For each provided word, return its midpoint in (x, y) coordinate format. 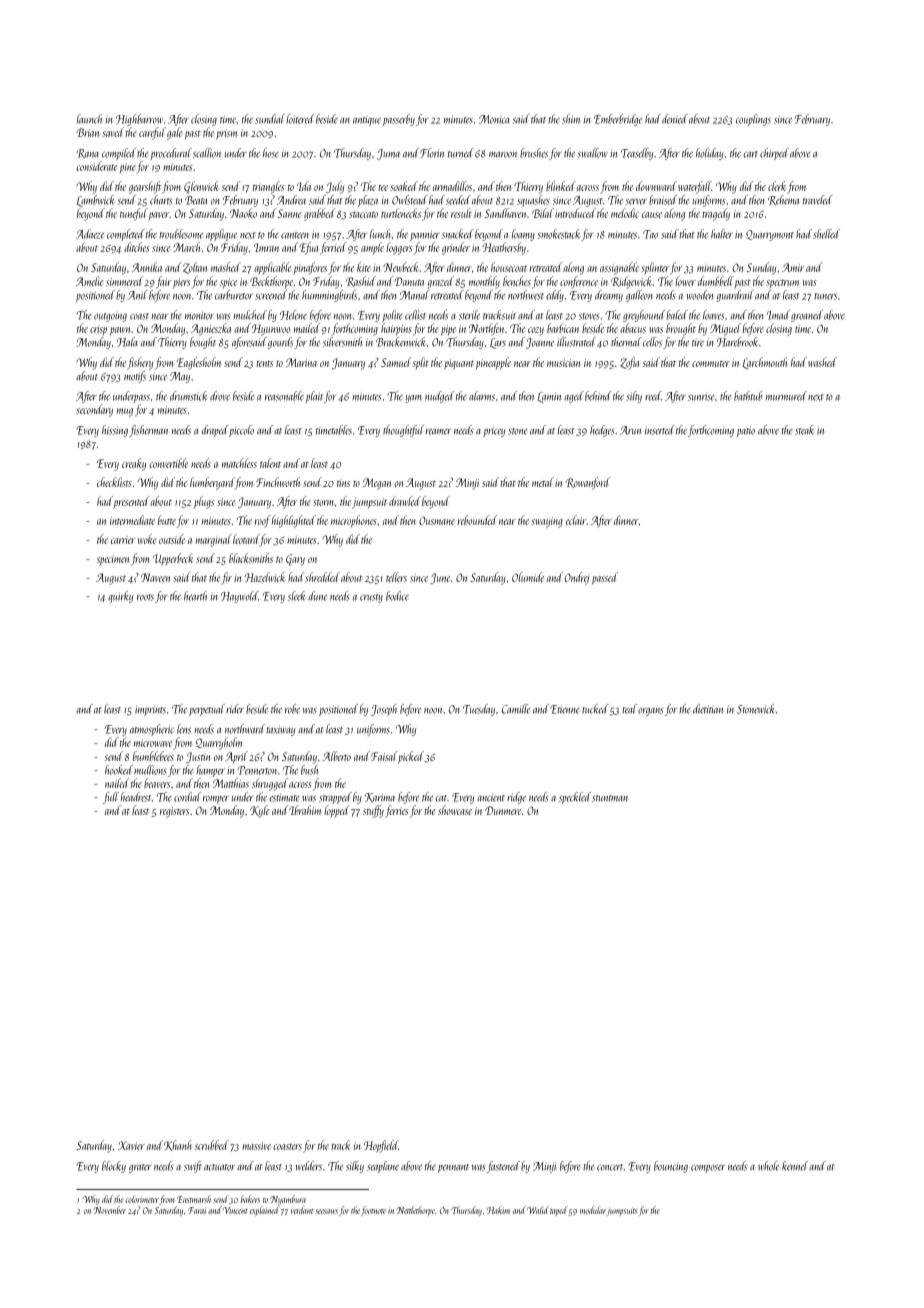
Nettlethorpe (415, 1211)
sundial (270, 119)
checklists (114, 482)
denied (675, 119)
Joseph (384, 710)
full (111, 798)
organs (650, 711)
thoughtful (403, 431)
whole (768, 1166)
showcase (455, 810)
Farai (197, 1210)
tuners (825, 296)
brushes (534, 153)
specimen (113, 560)
